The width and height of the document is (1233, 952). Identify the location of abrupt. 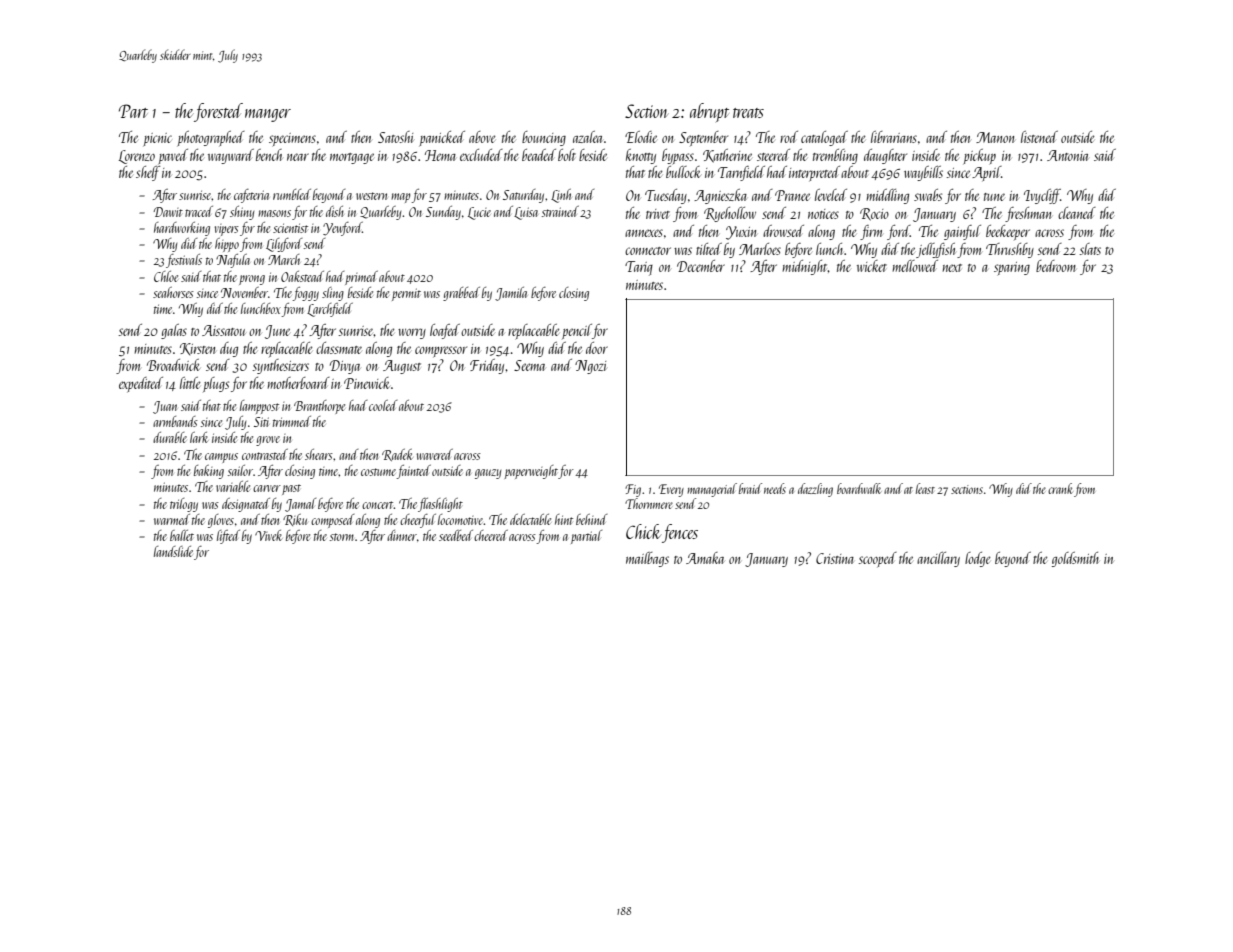
(709, 112).
